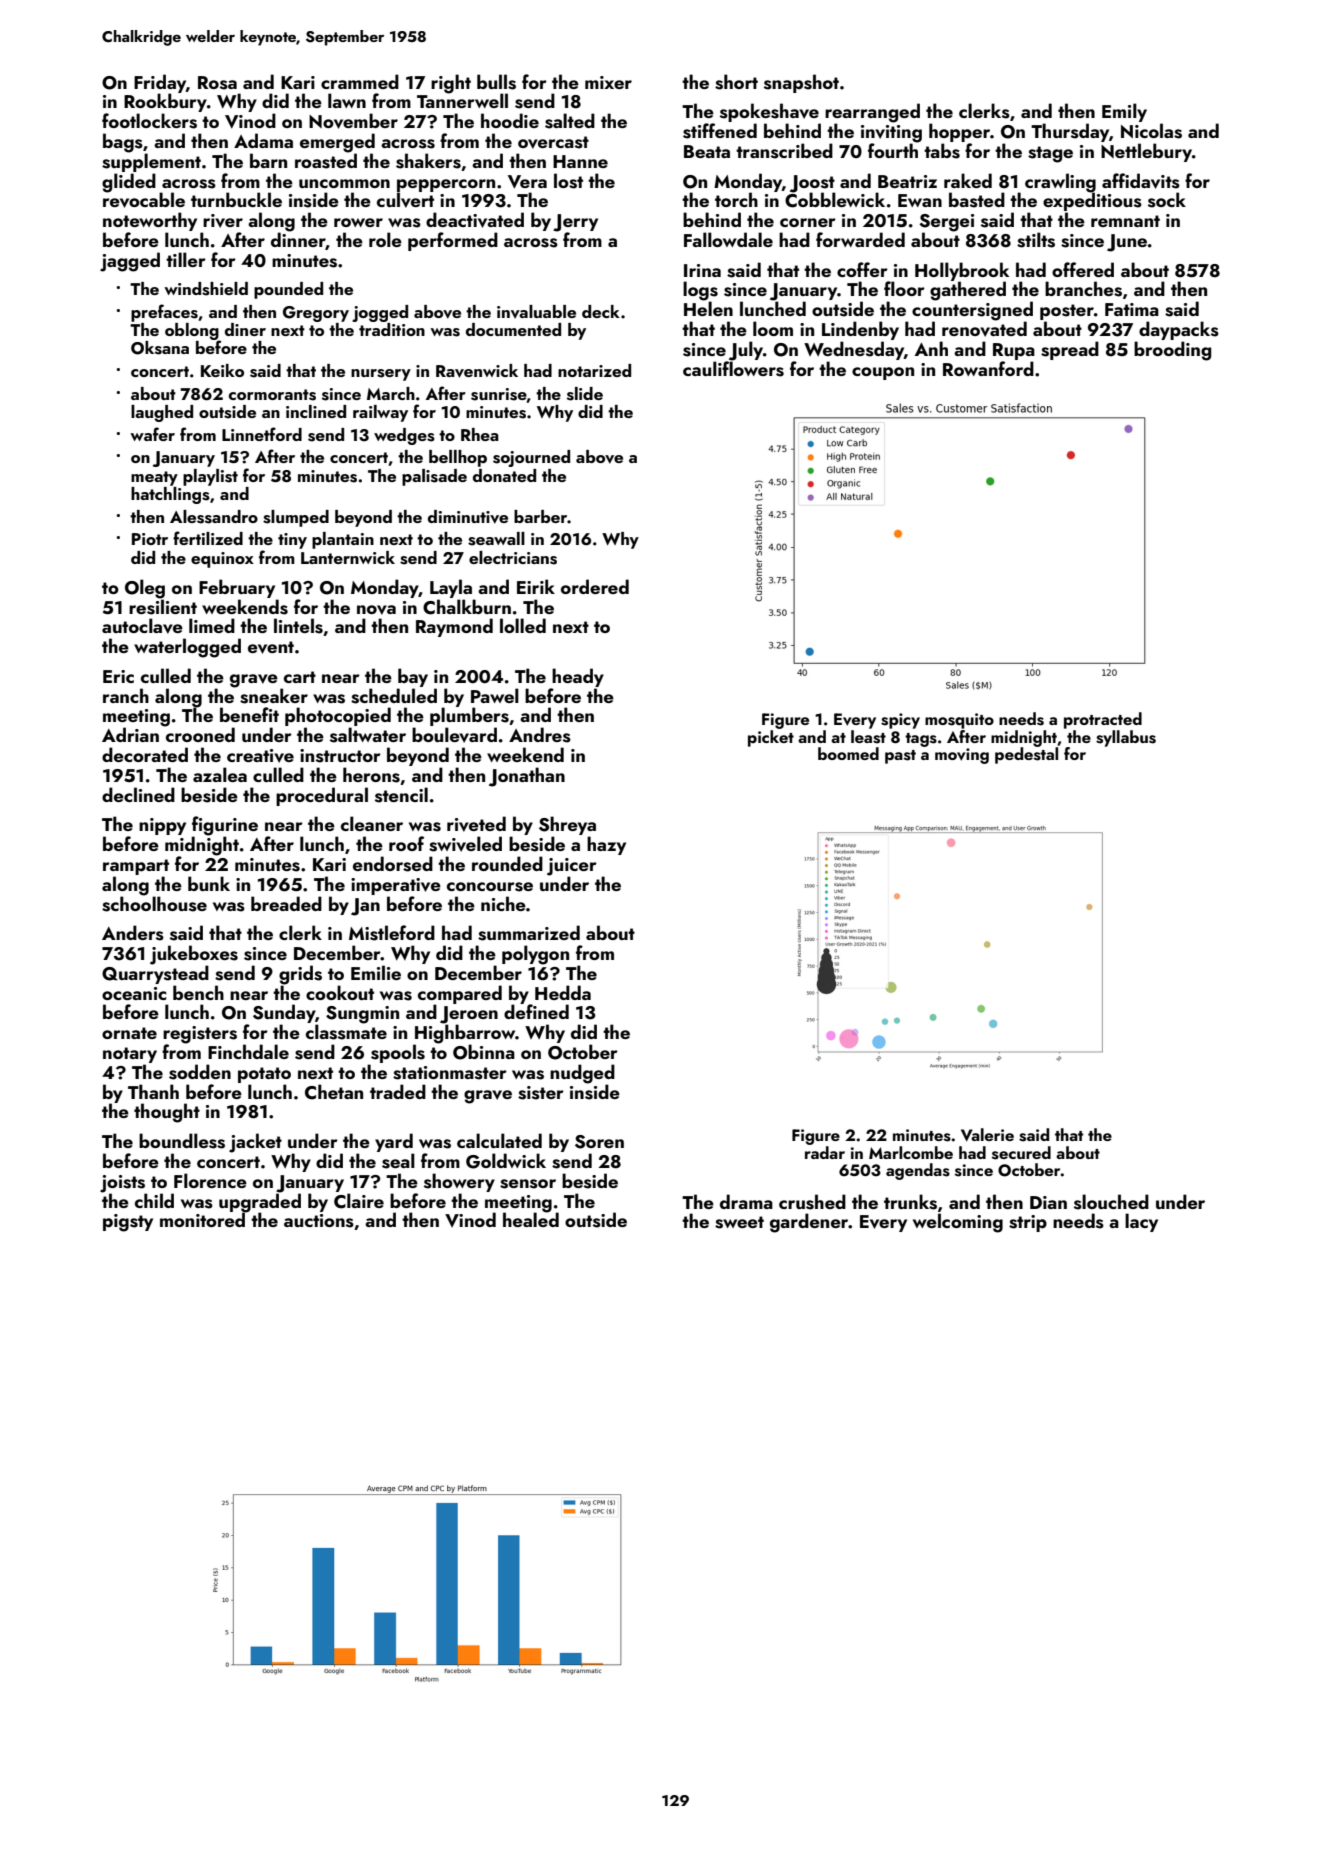 Image resolution: width=1323 pixels, height=1871 pixels. I want to click on heady, so click(578, 677).
